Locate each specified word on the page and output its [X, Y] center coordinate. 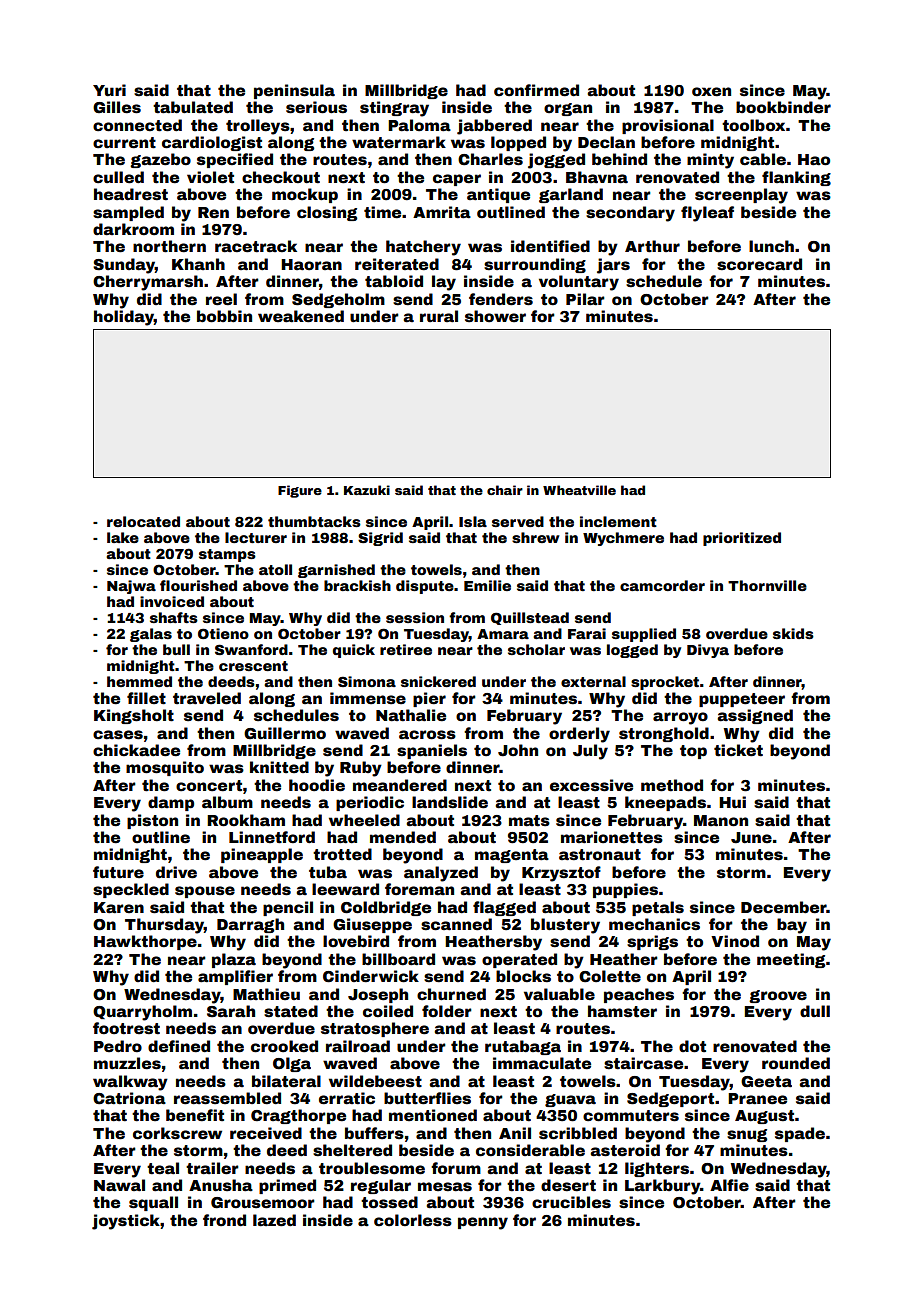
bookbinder [783, 107]
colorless [413, 1220]
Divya [708, 651]
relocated [143, 521]
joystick [126, 1222]
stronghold [664, 734]
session [415, 617]
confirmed [536, 90]
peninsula [294, 91]
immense [368, 698]
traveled [207, 698]
